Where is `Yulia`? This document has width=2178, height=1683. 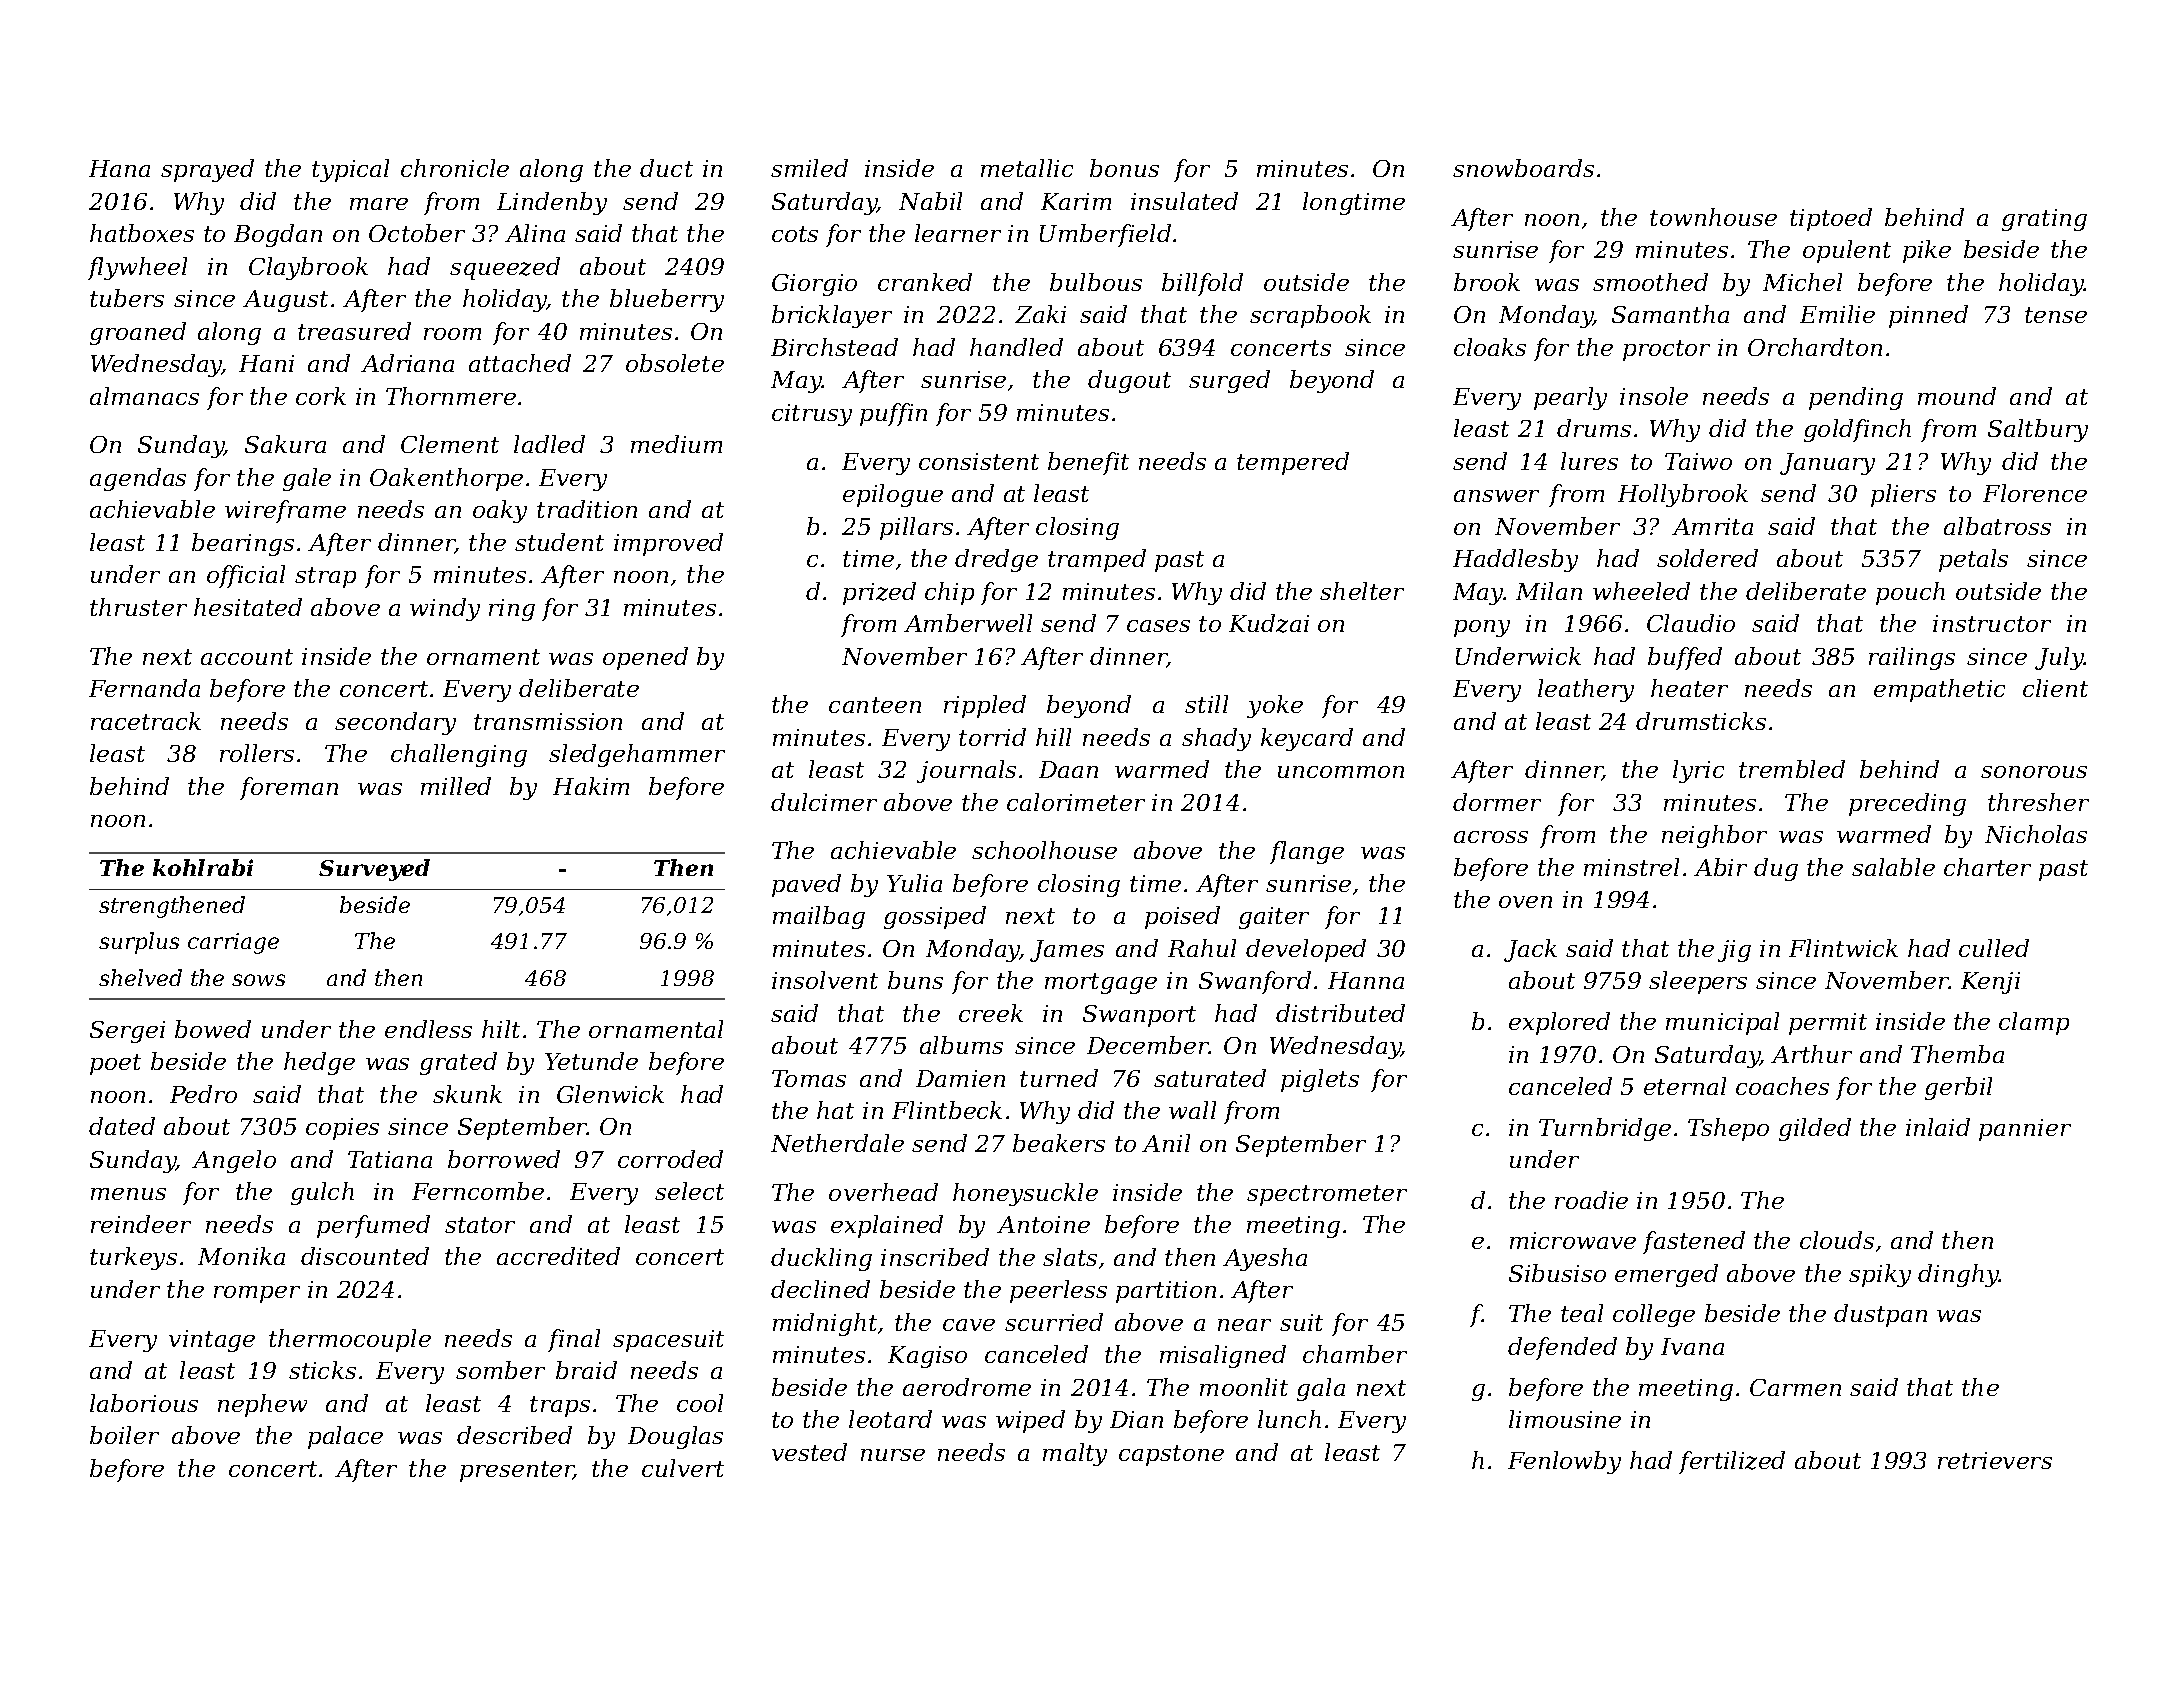 Yulia is located at coordinates (914, 883).
